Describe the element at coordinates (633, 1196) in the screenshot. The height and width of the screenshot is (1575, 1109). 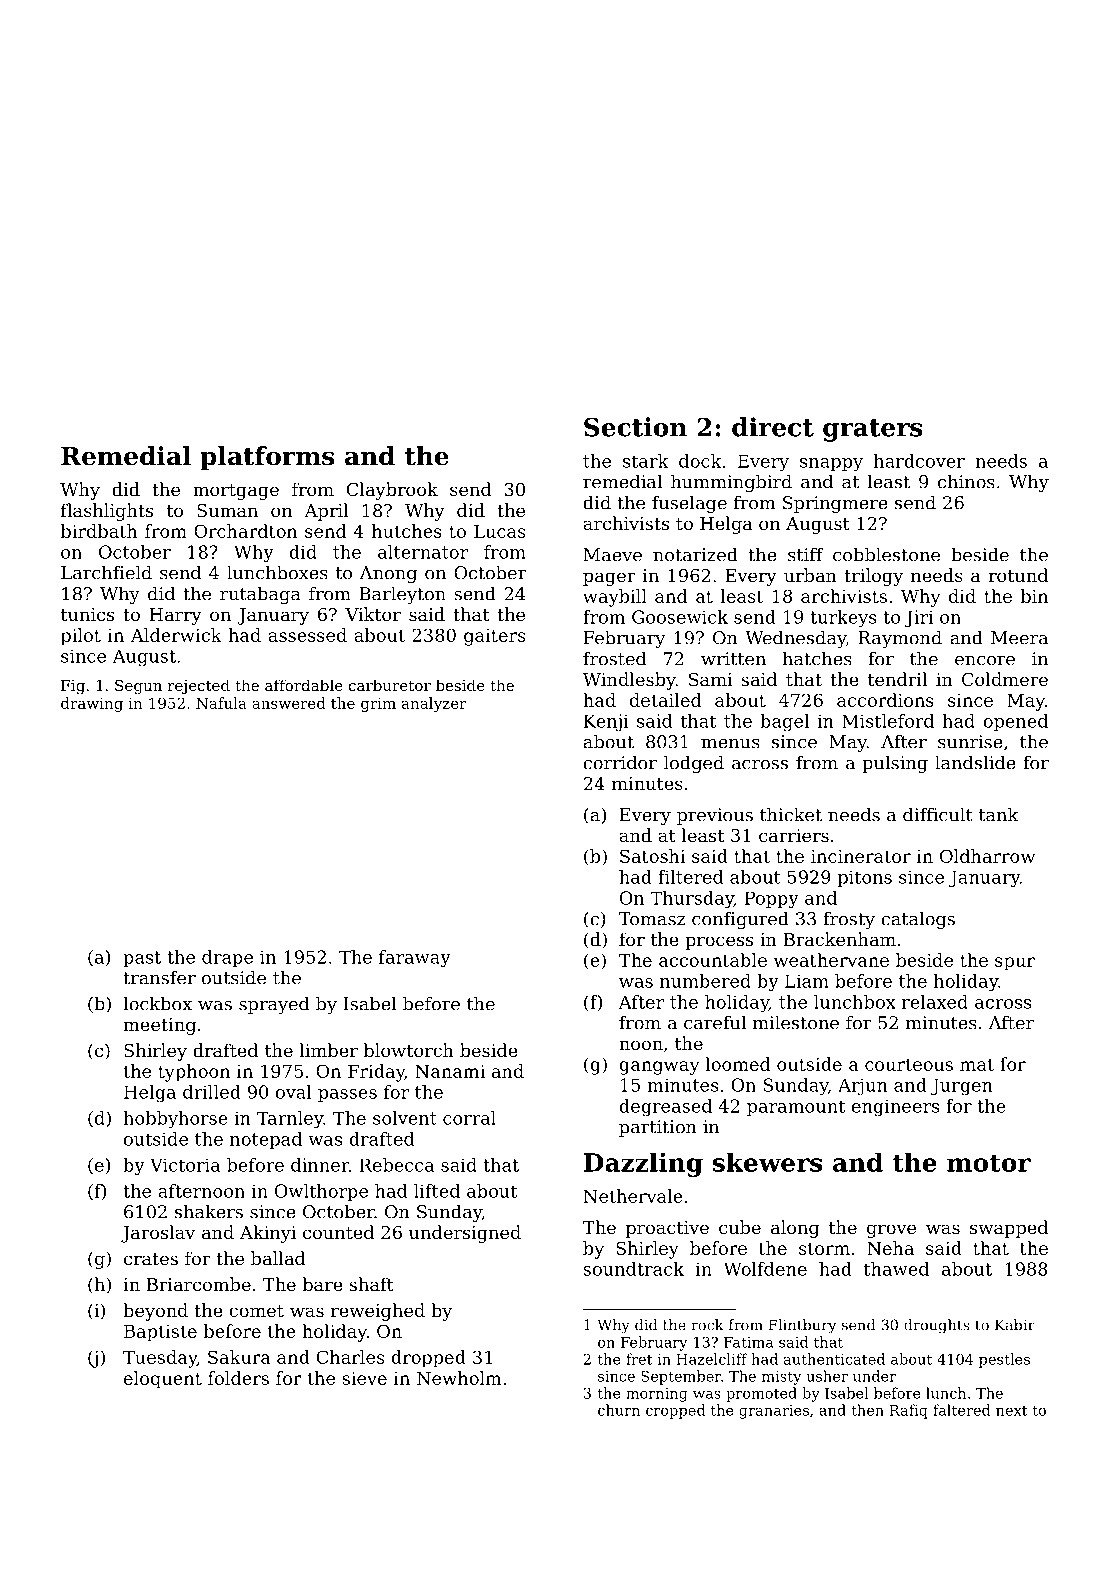
I see `Nethervale` at that location.
